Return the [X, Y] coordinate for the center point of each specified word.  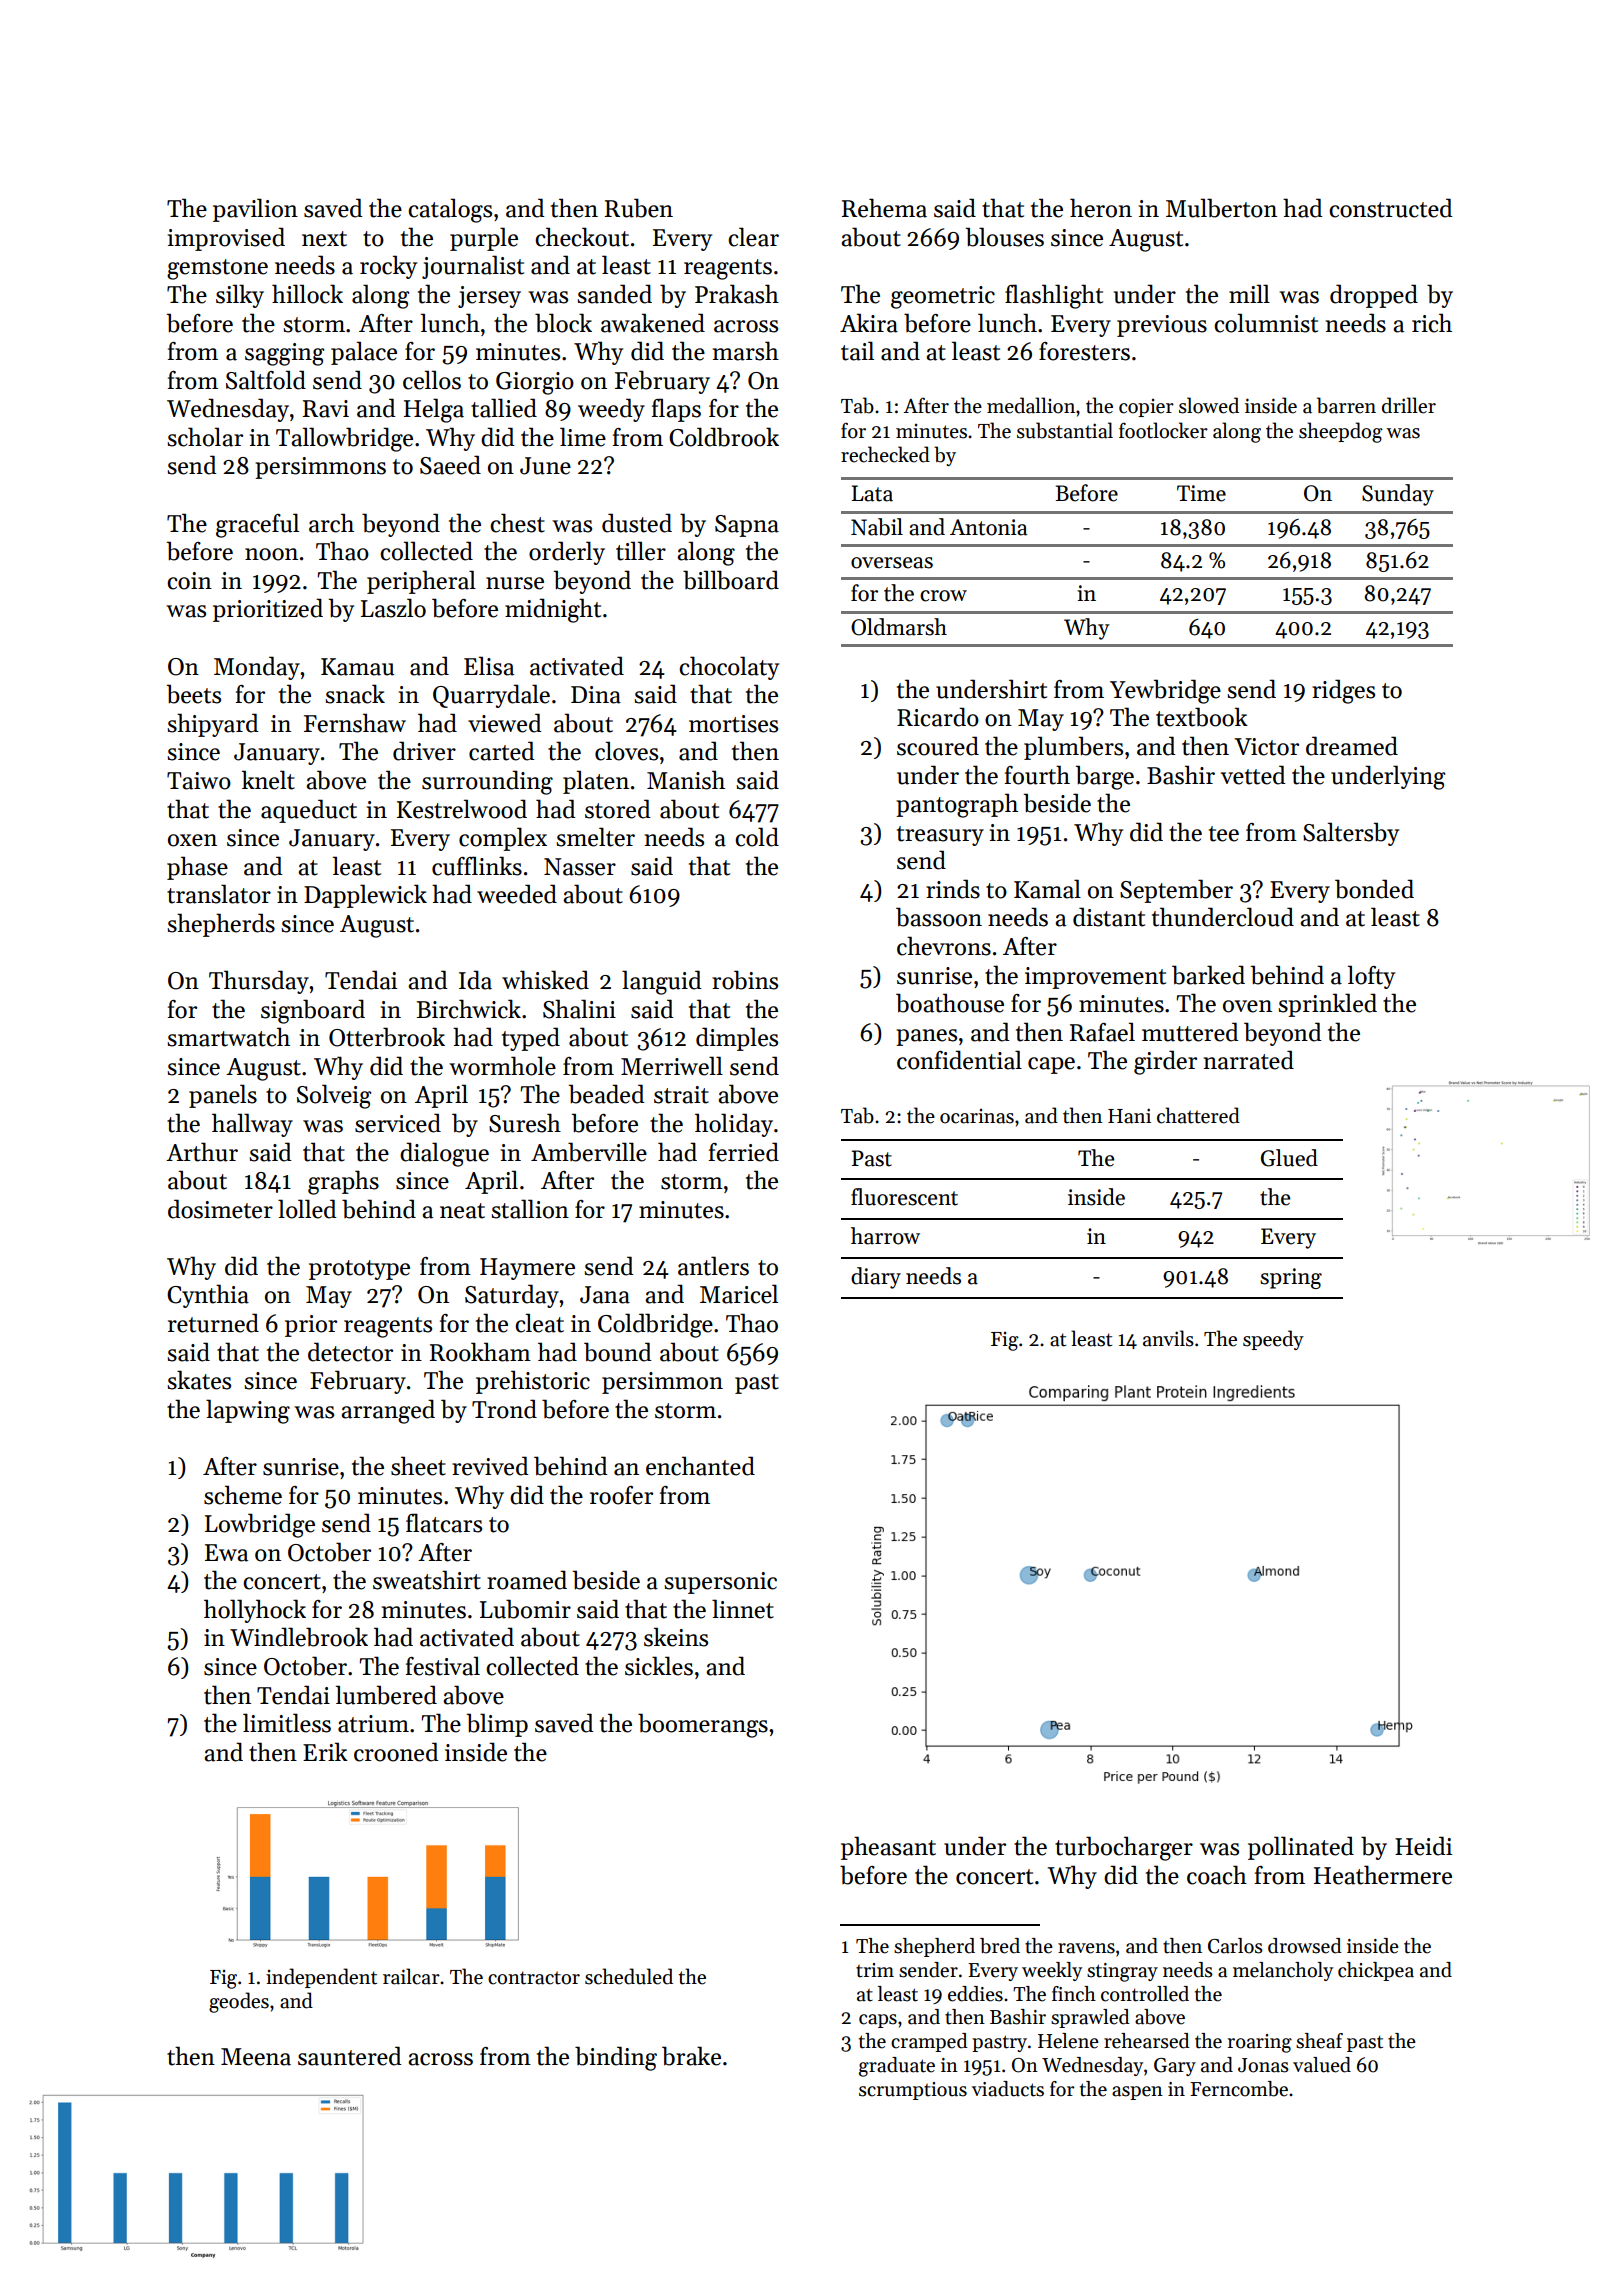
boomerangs [703, 1725]
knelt [268, 780]
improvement [1095, 978]
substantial [1065, 430]
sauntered [350, 2056]
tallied [504, 408]
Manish [686, 780]
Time [1201, 493]
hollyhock [255, 1611]
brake [691, 2056]
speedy [1273, 1340]
